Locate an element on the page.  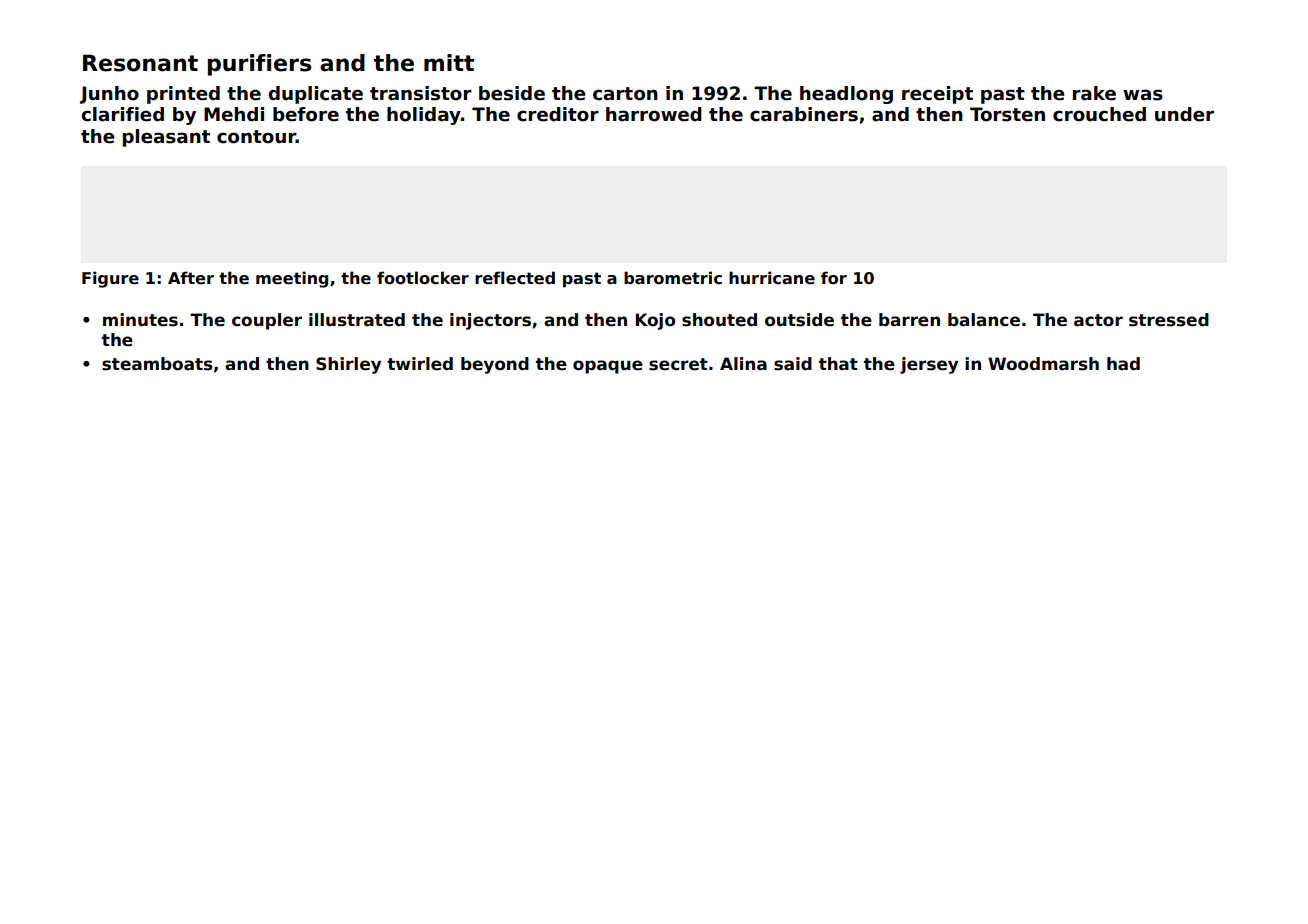
clarified is located at coordinates (122, 114).
